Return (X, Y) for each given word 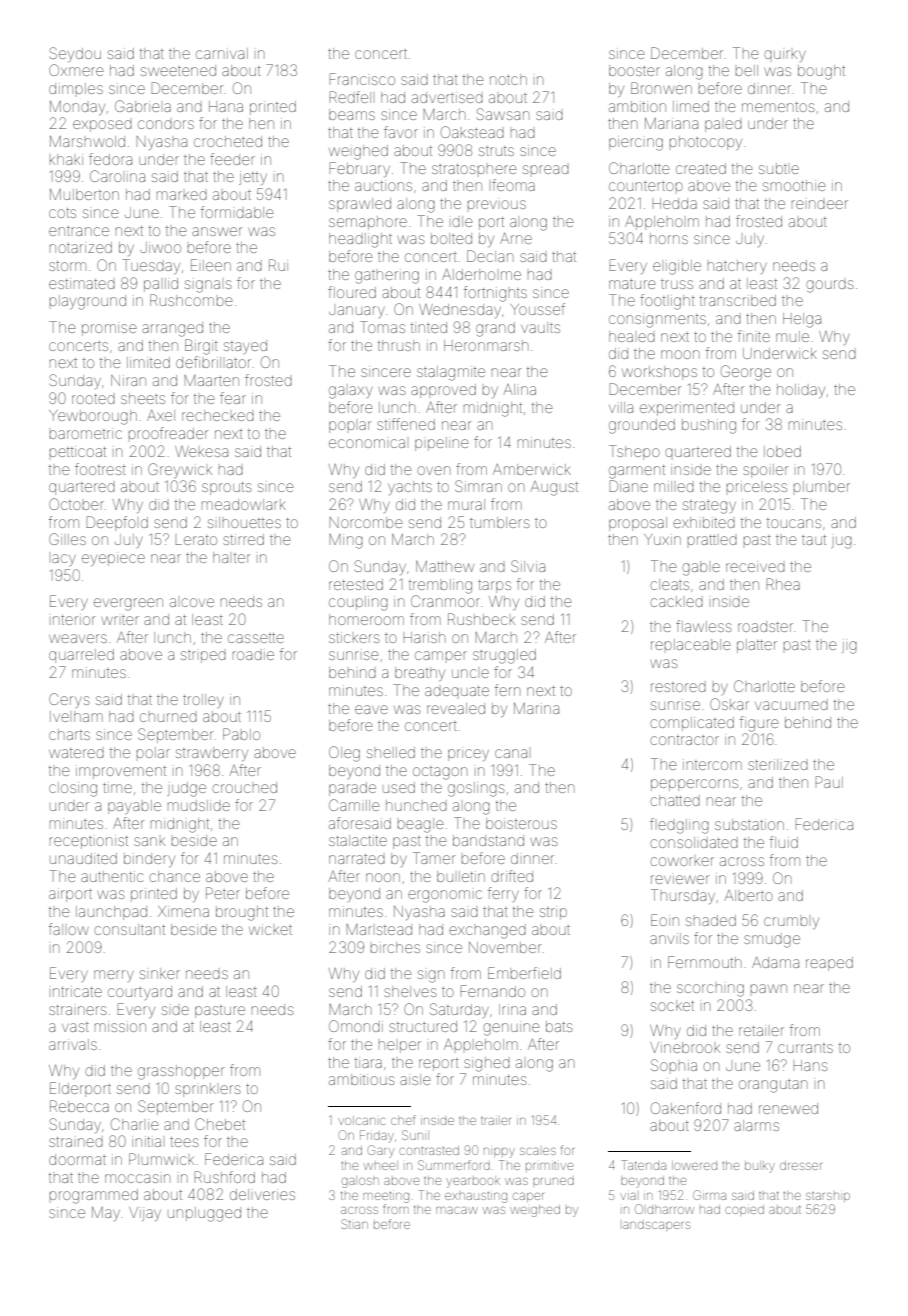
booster (634, 70)
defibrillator (213, 362)
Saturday (459, 1010)
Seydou (75, 54)
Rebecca (79, 1106)
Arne (516, 238)
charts (69, 734)
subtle (779, 168)
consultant (130, 929)
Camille (354, 805)
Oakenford (686, 1108)
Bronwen (661, 88)
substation (749, 824)
